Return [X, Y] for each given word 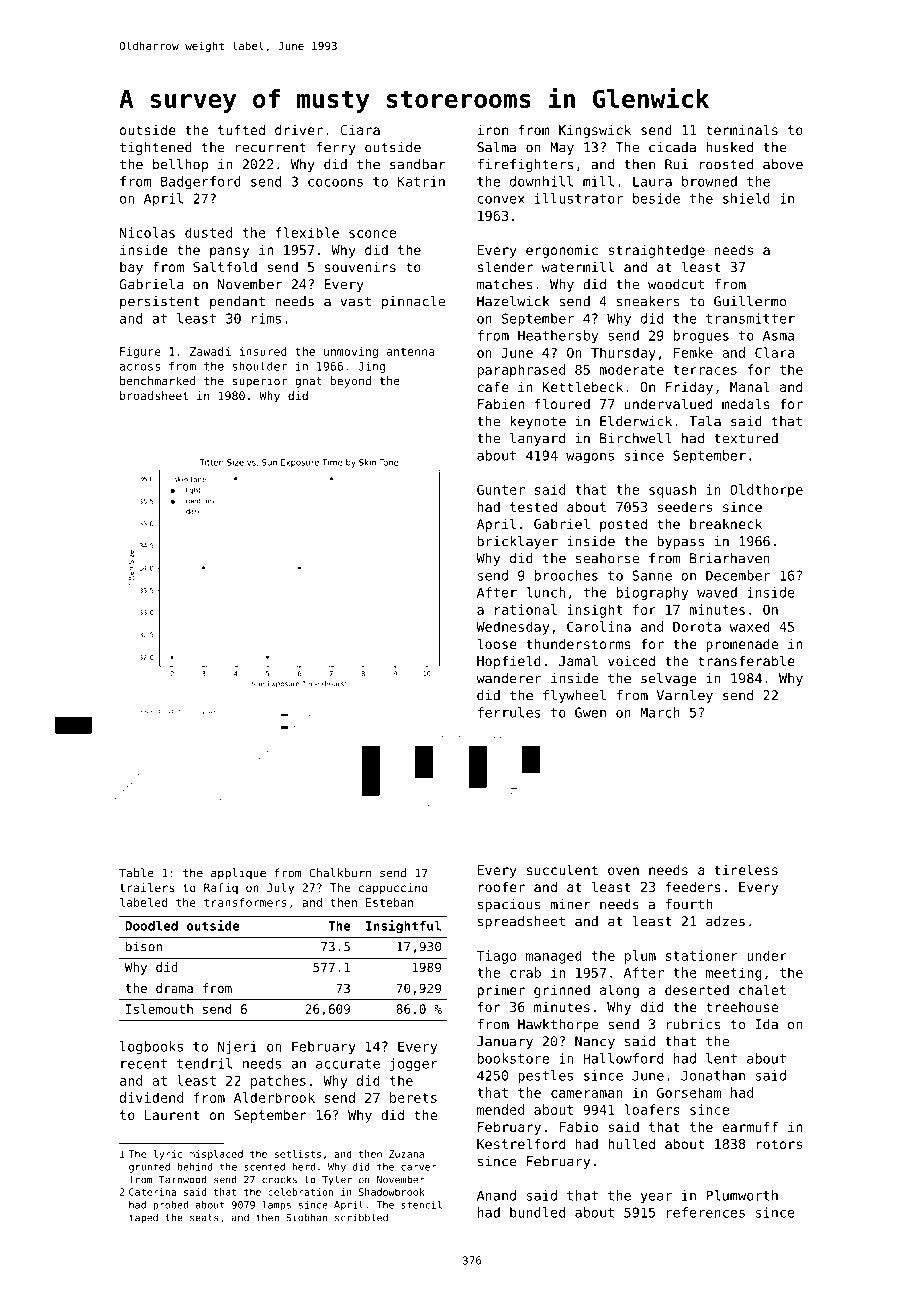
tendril [204, 1063]
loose [497, 643]
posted [623, 525]
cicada [672, 147]
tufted [241, 129]
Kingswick [595, 131]
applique [238, 874]
